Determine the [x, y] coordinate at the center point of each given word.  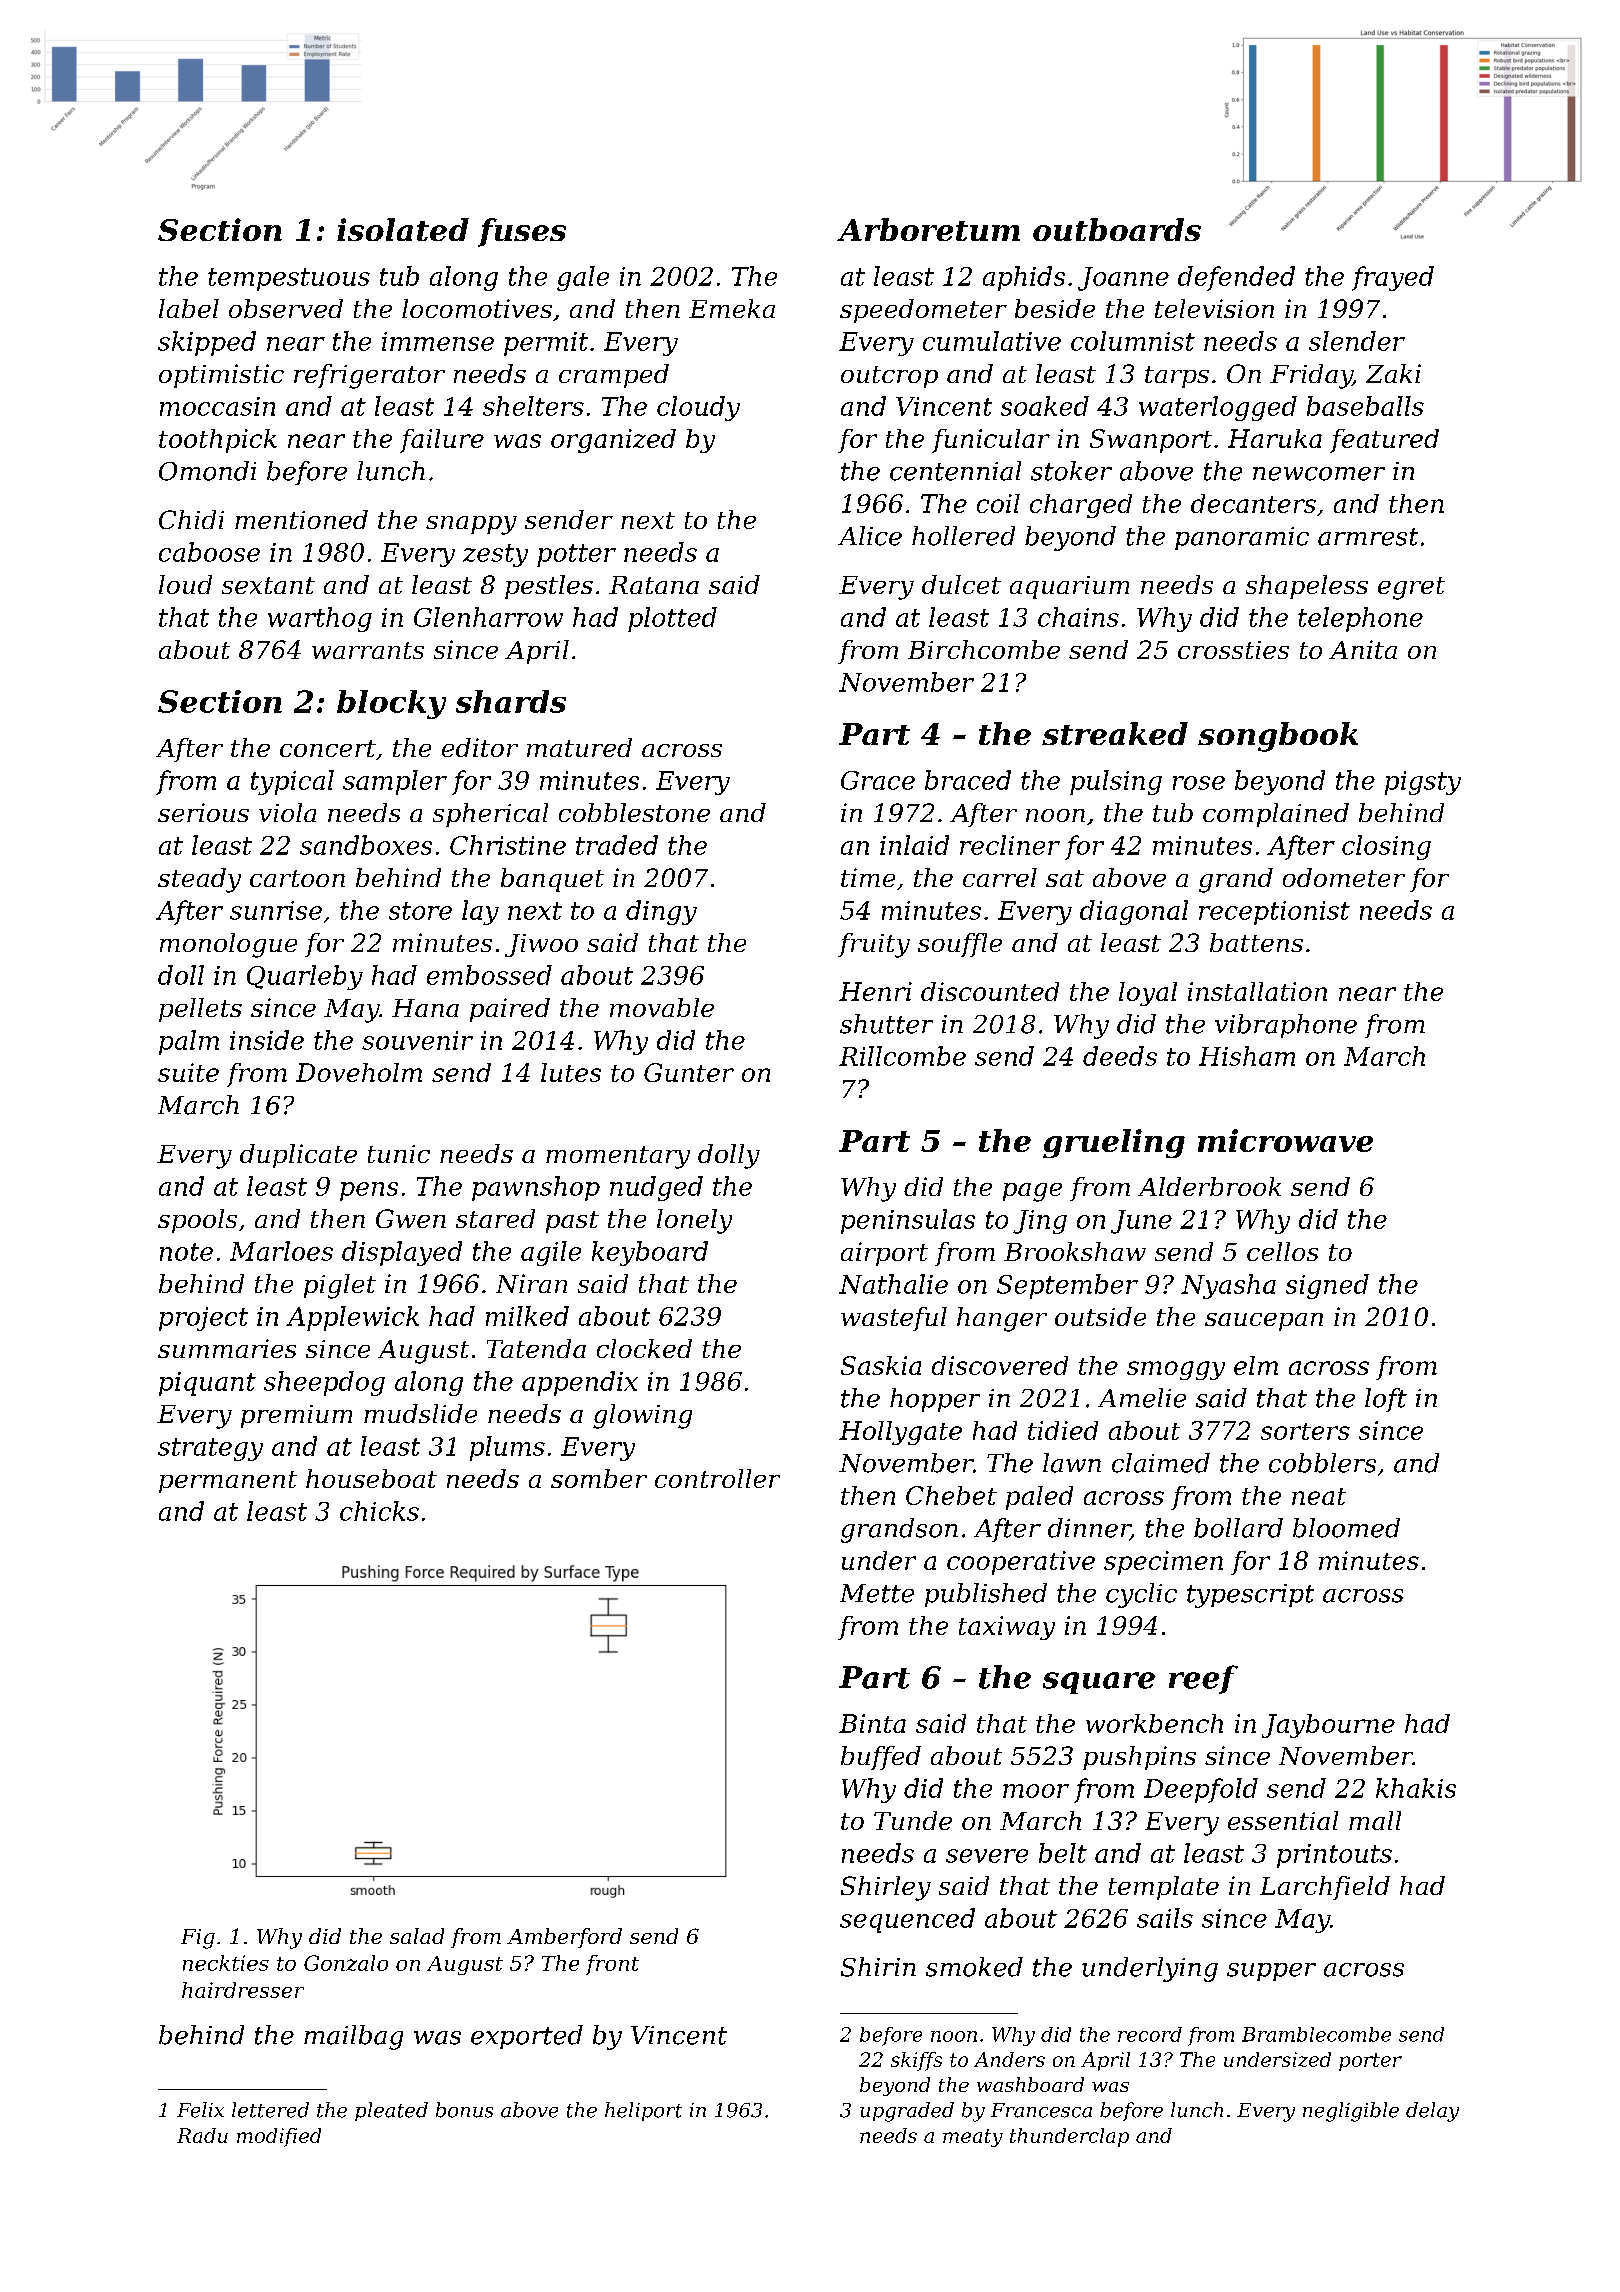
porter [1370, 2062]
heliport [643, 2111]
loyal [1148, 994]
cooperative [1021, 1563]
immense [438, 341]
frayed [1393, 278]
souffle [960, 945]
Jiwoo [541, 945]
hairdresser [243, 1990]
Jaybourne [1328, 1726]
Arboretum [928, 229]
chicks [379, 1511]
